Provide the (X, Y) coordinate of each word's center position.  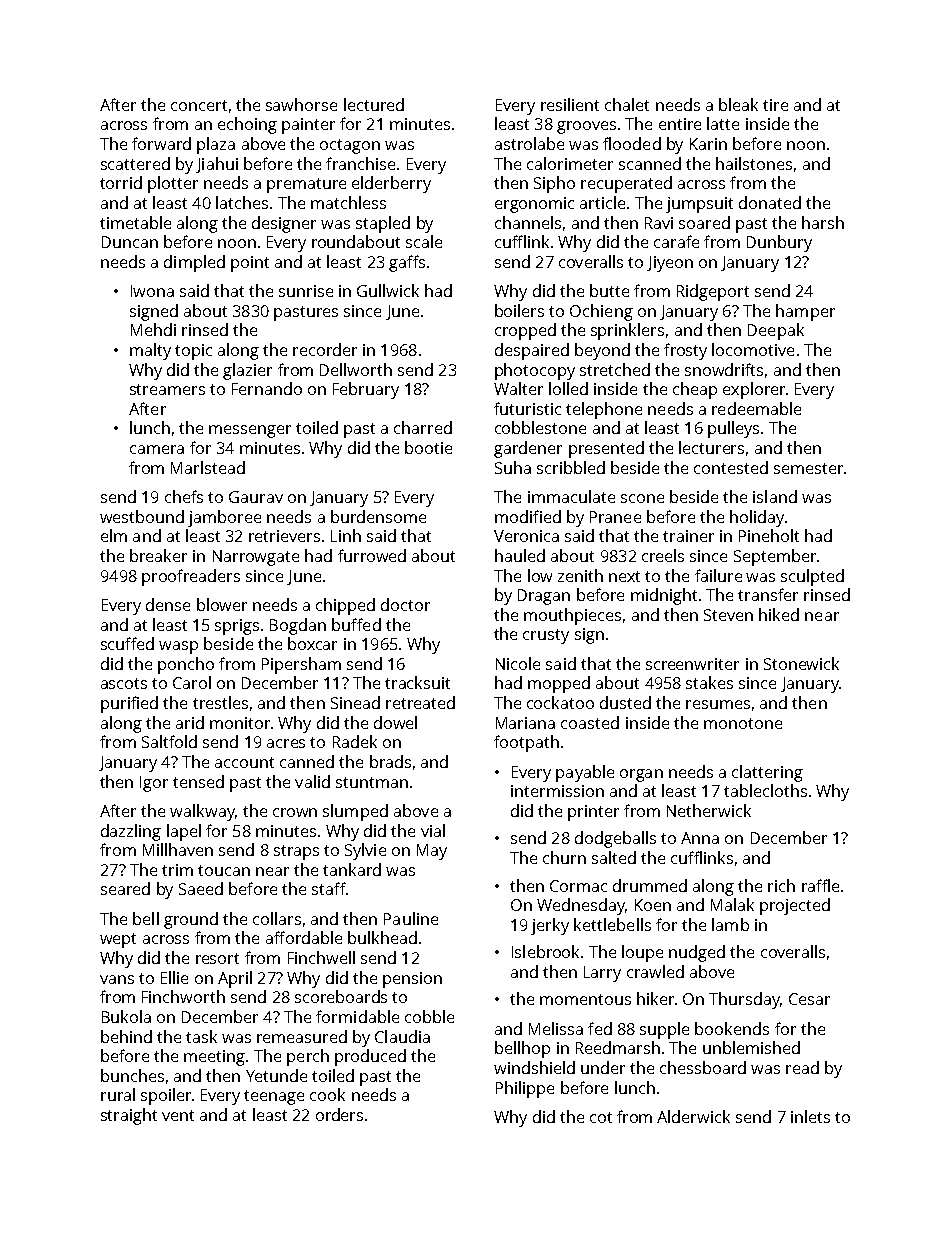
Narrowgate (256, 558)
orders (339, 1114)
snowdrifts (724, 369)
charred (423, 427)
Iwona (152, 291)
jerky (550, 926)
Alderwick (693, 1116)
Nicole (518, 663)
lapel (184, 832)
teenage (274, 1097)
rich (781, 885)
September (775, 557)
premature (306, 185)
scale (424, 241)
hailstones (754, 163)
